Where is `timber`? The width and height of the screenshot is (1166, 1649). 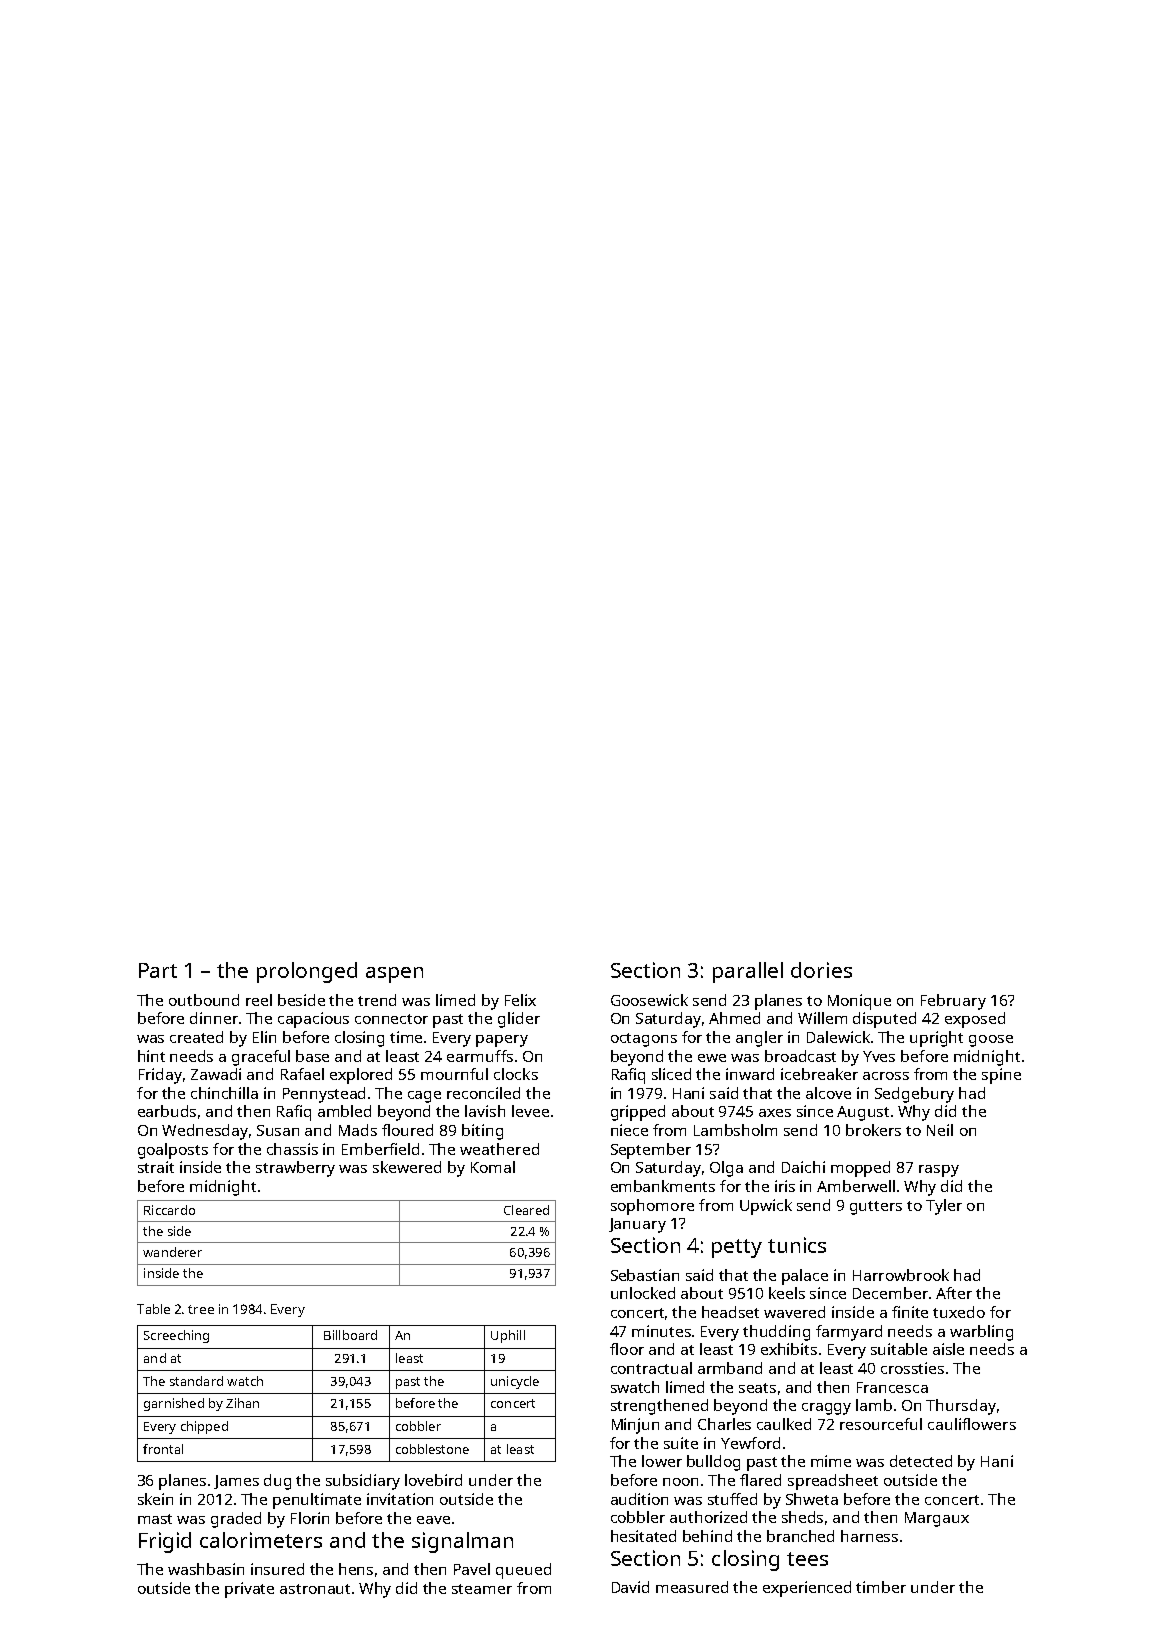 timber is located at coordinates (881, 1587).
